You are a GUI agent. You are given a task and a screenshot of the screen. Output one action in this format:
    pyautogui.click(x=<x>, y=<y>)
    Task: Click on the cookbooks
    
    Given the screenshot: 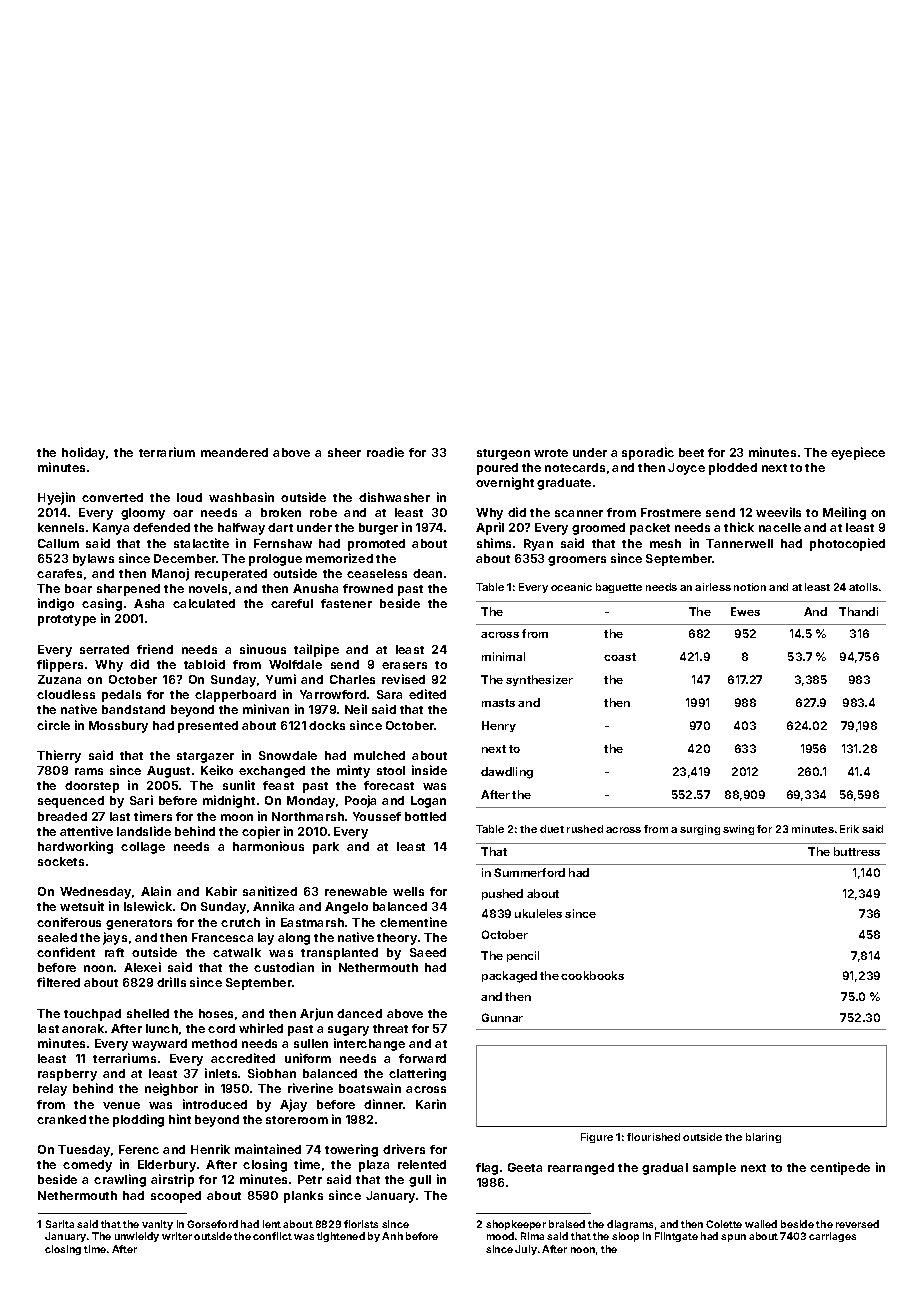 What is the action you would take?
    pyautogui.click(x=592, y=975)
